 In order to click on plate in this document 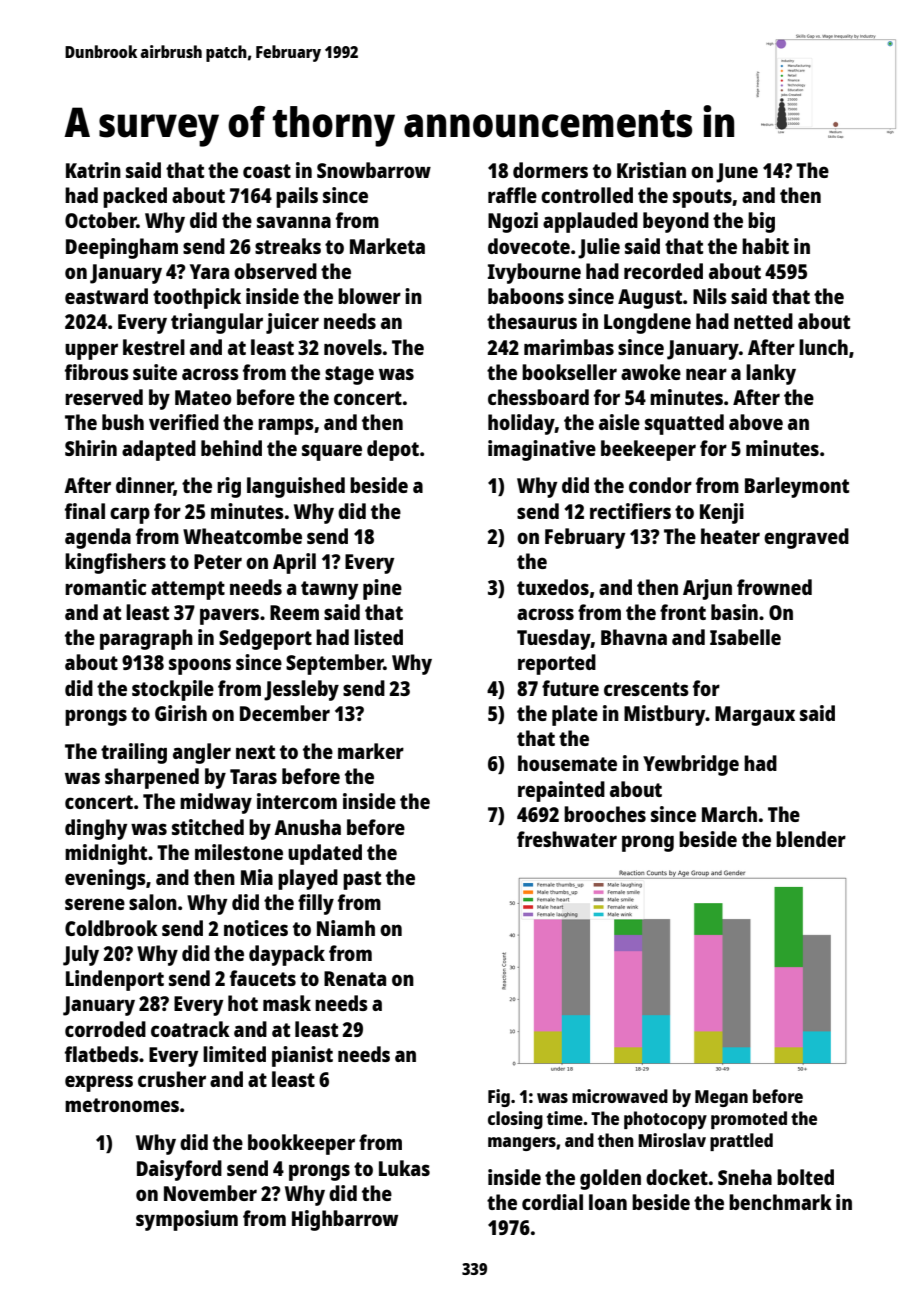, I will do `click(575, 715)`.
